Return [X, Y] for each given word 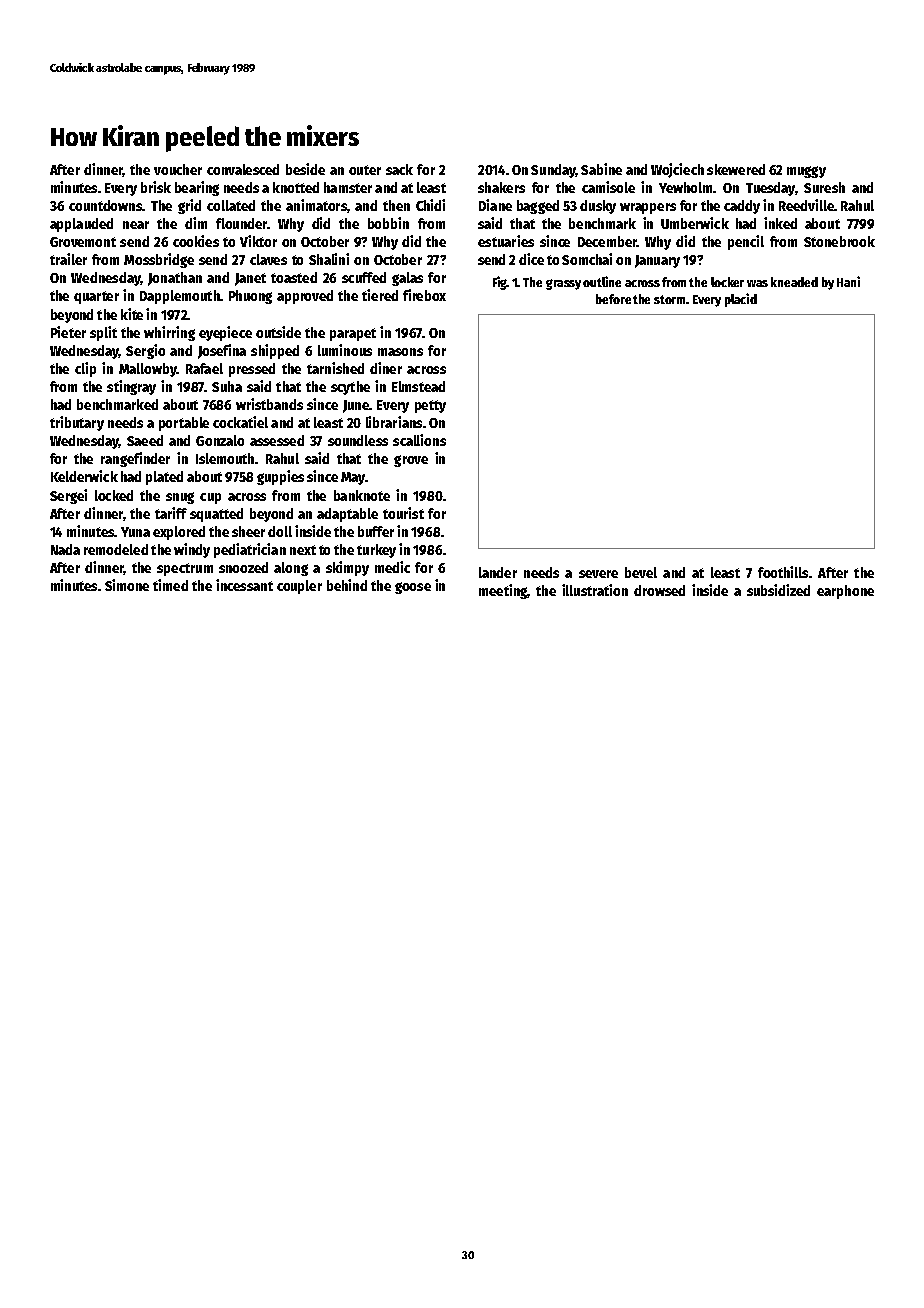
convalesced [243, 169]
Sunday [553, 171]
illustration [595, 590]
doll [280, 531]
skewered [736, 169]
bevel [641, 572]
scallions [419, 440]
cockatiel [240, 422]
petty [430, 406]
